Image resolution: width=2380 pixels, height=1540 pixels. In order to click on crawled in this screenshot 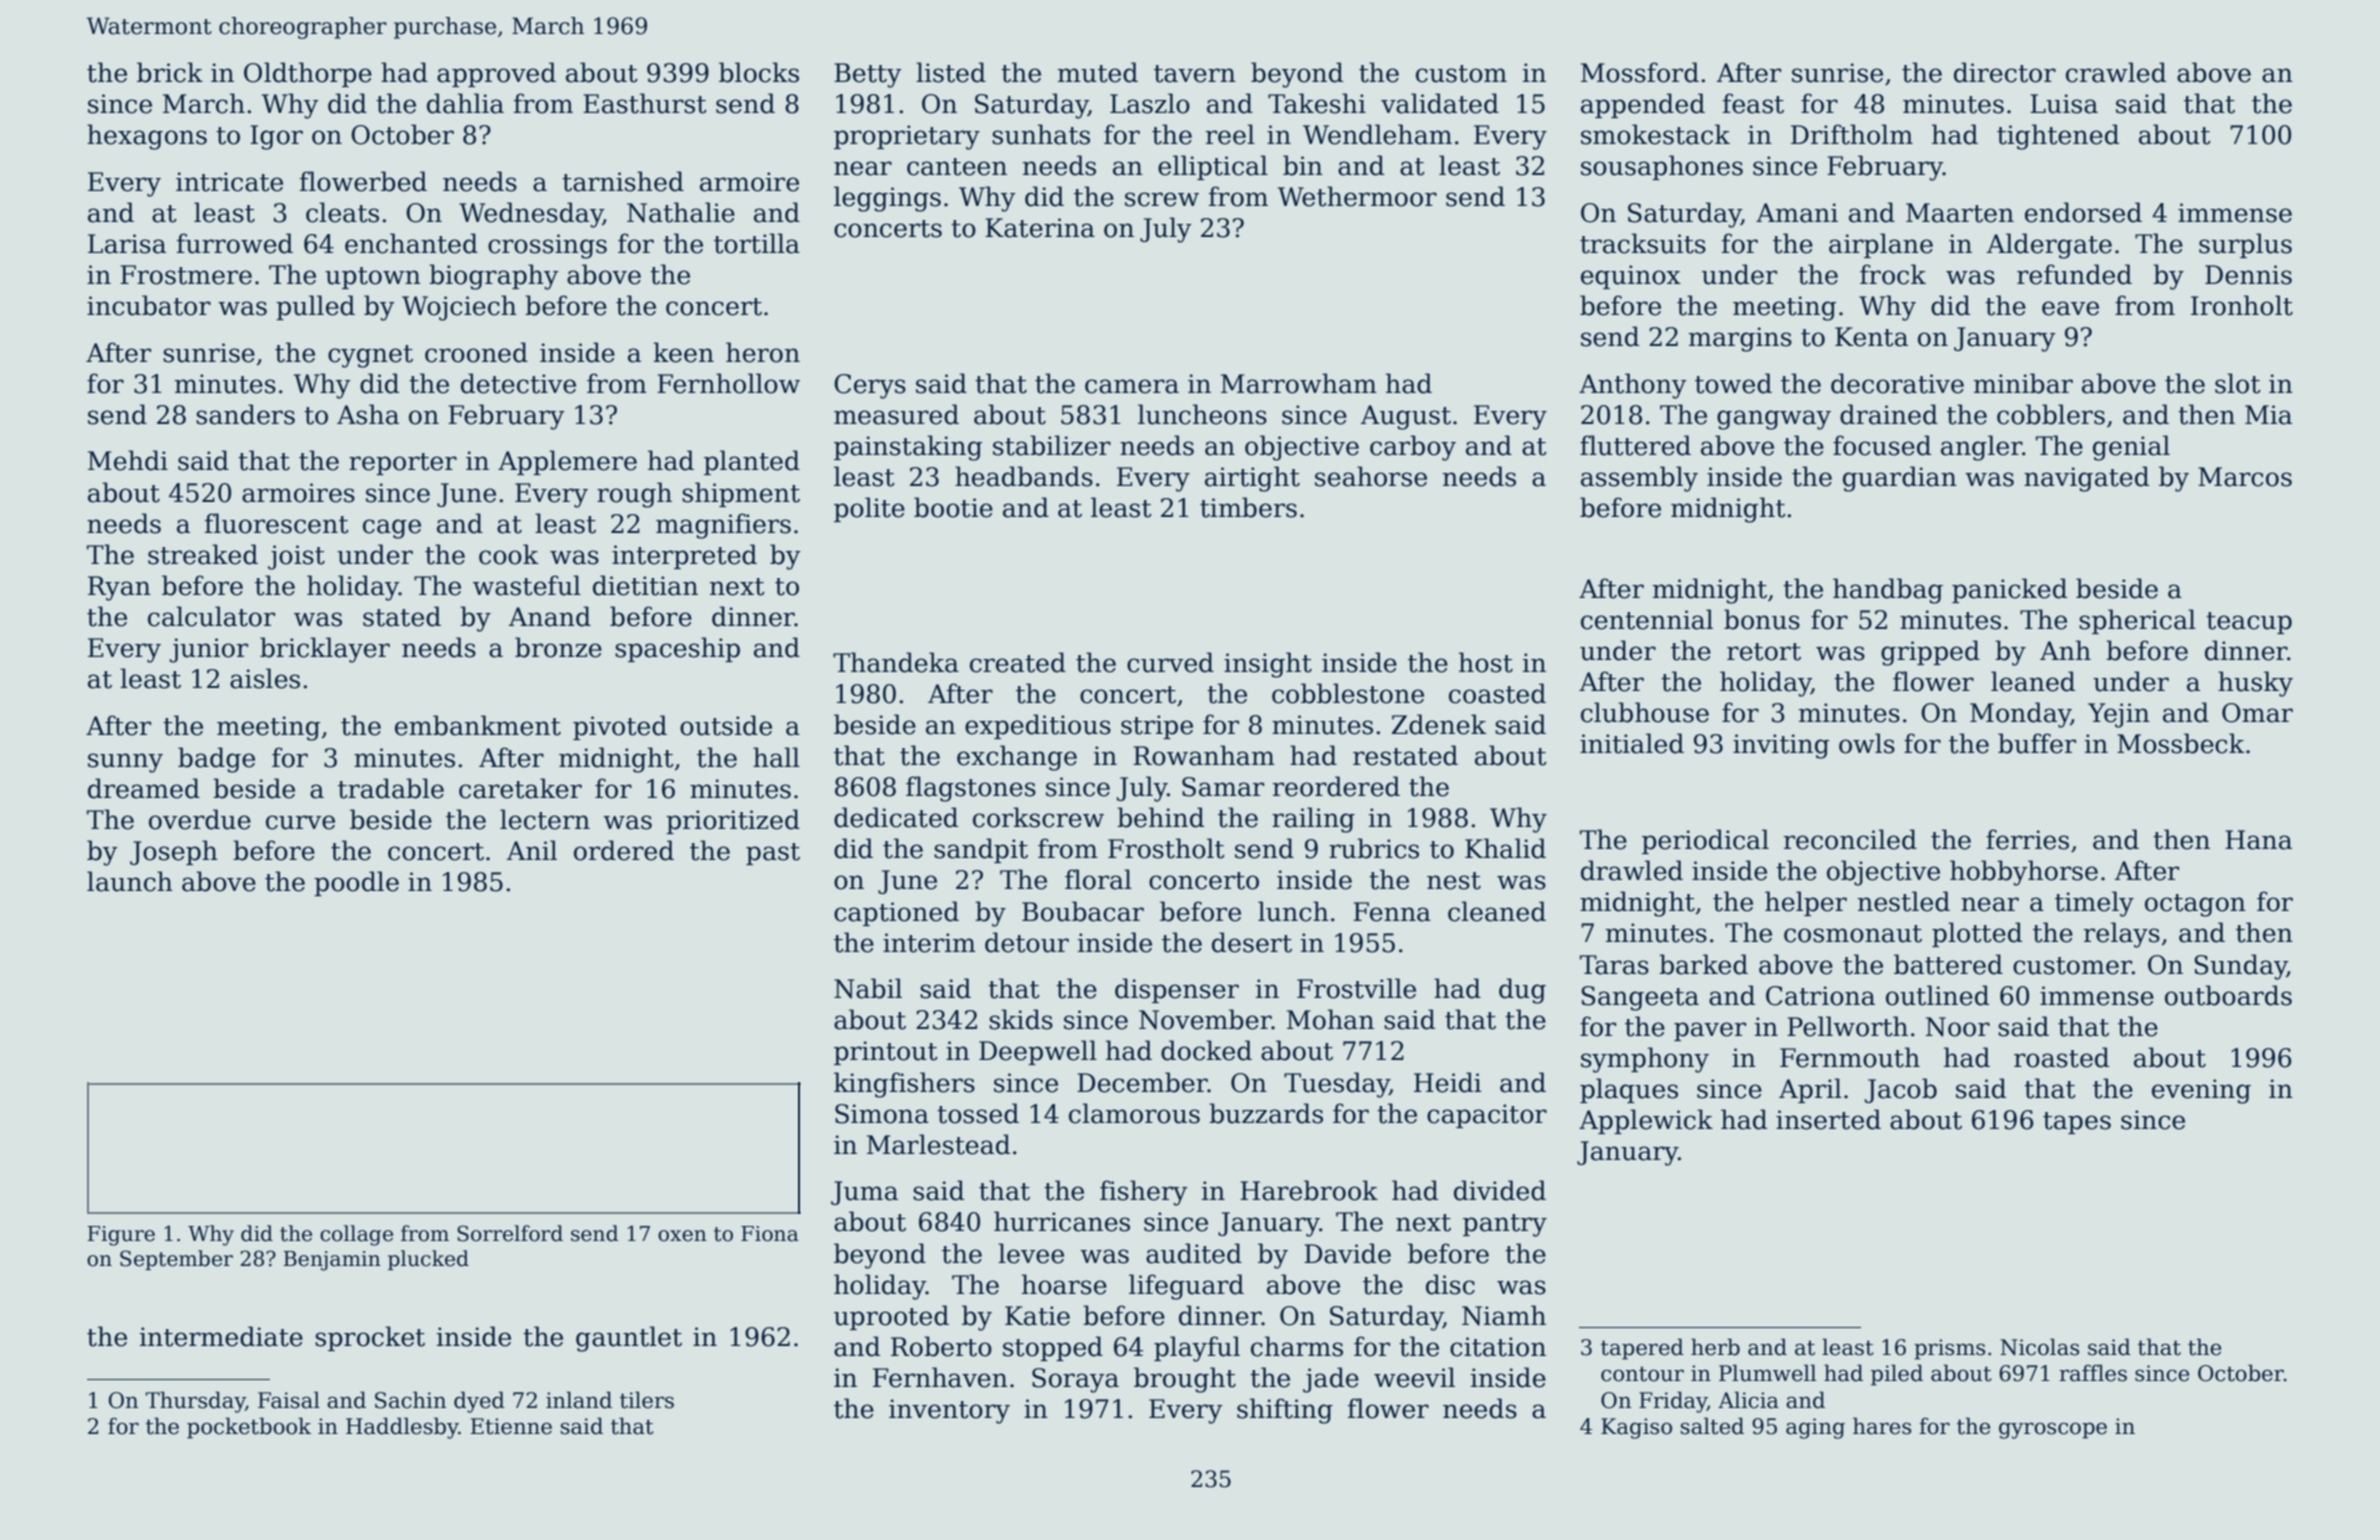, I will do `click(2116, 72)`.
